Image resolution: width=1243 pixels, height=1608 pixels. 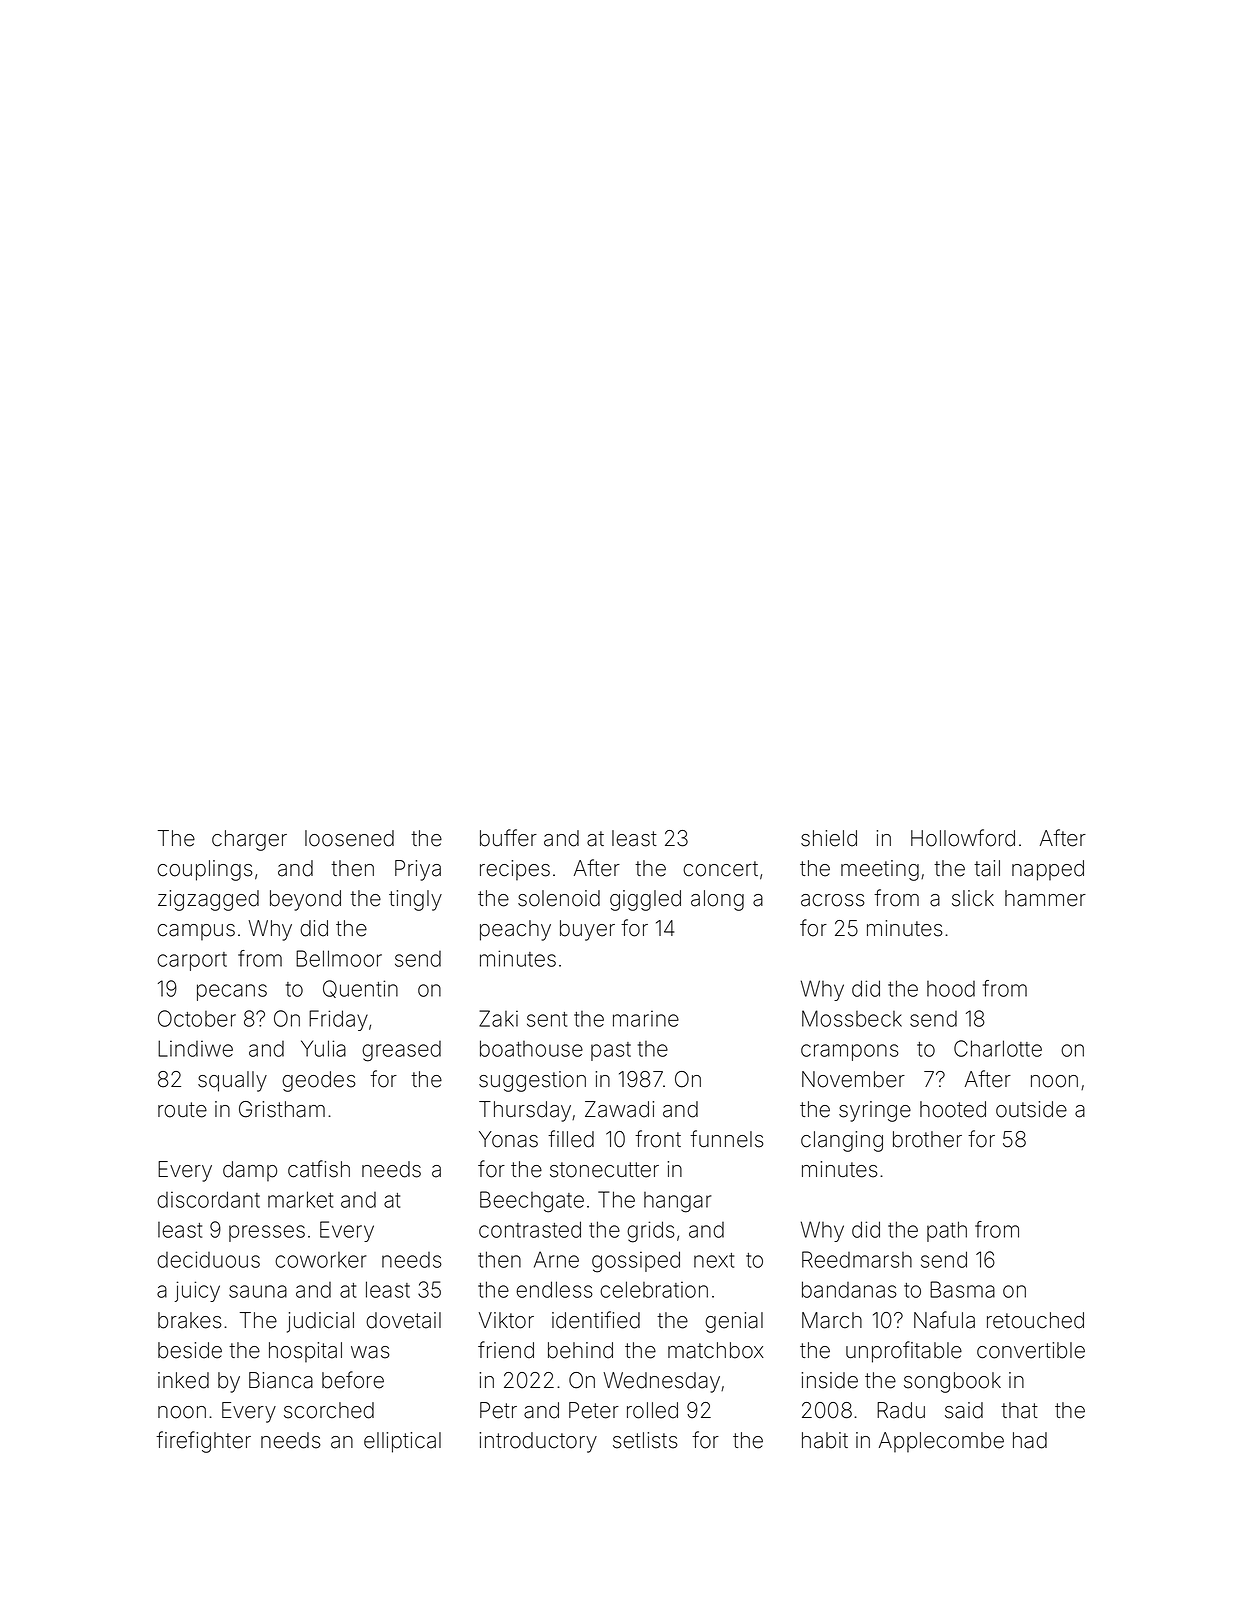 I want to click on introductory, so click(x=538, y=1442).
